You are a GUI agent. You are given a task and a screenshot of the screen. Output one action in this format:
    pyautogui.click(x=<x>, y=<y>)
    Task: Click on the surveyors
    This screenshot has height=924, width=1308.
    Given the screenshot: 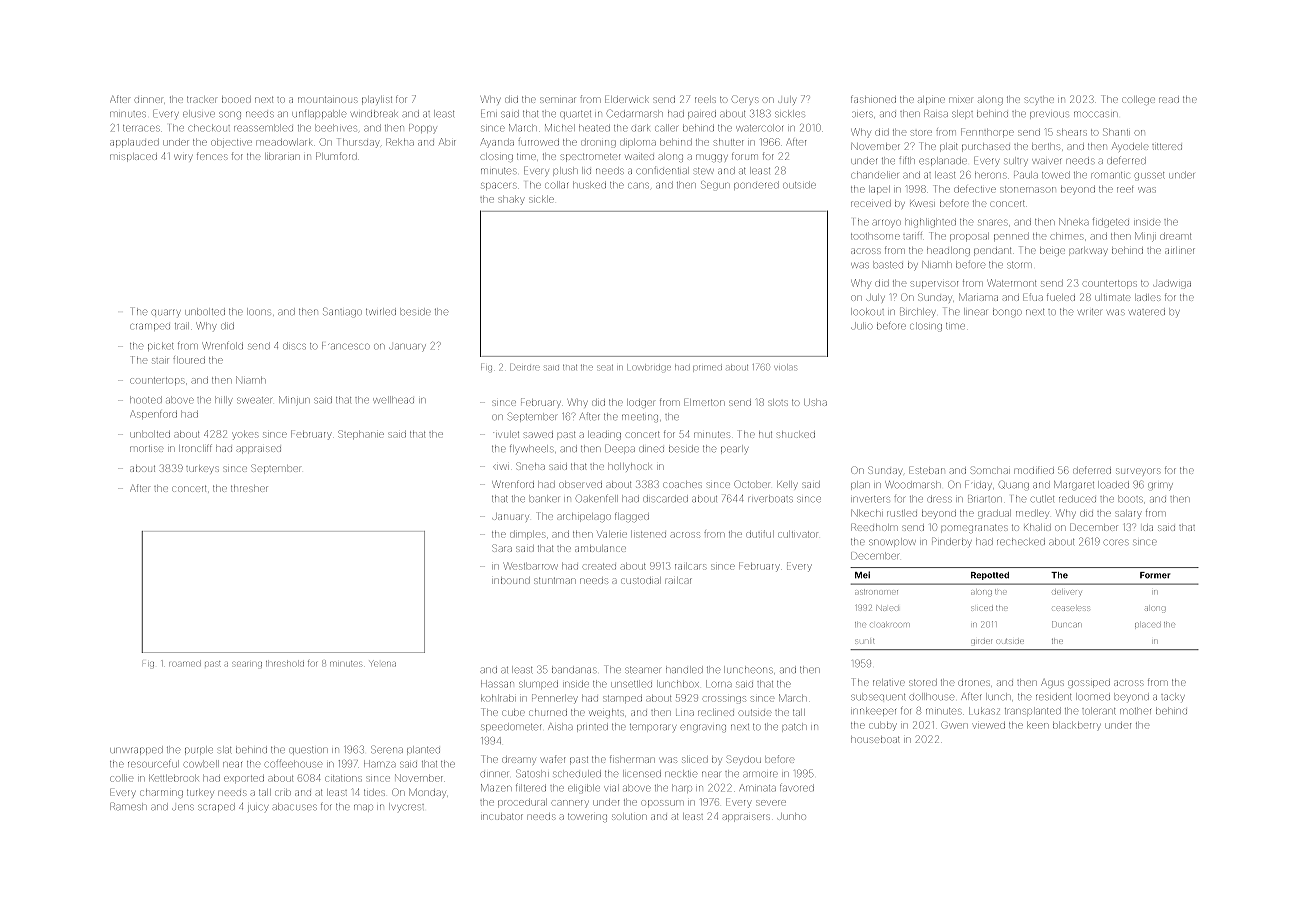 What is the action you would take?
    pyautogui.click(x=1138, y=471)
